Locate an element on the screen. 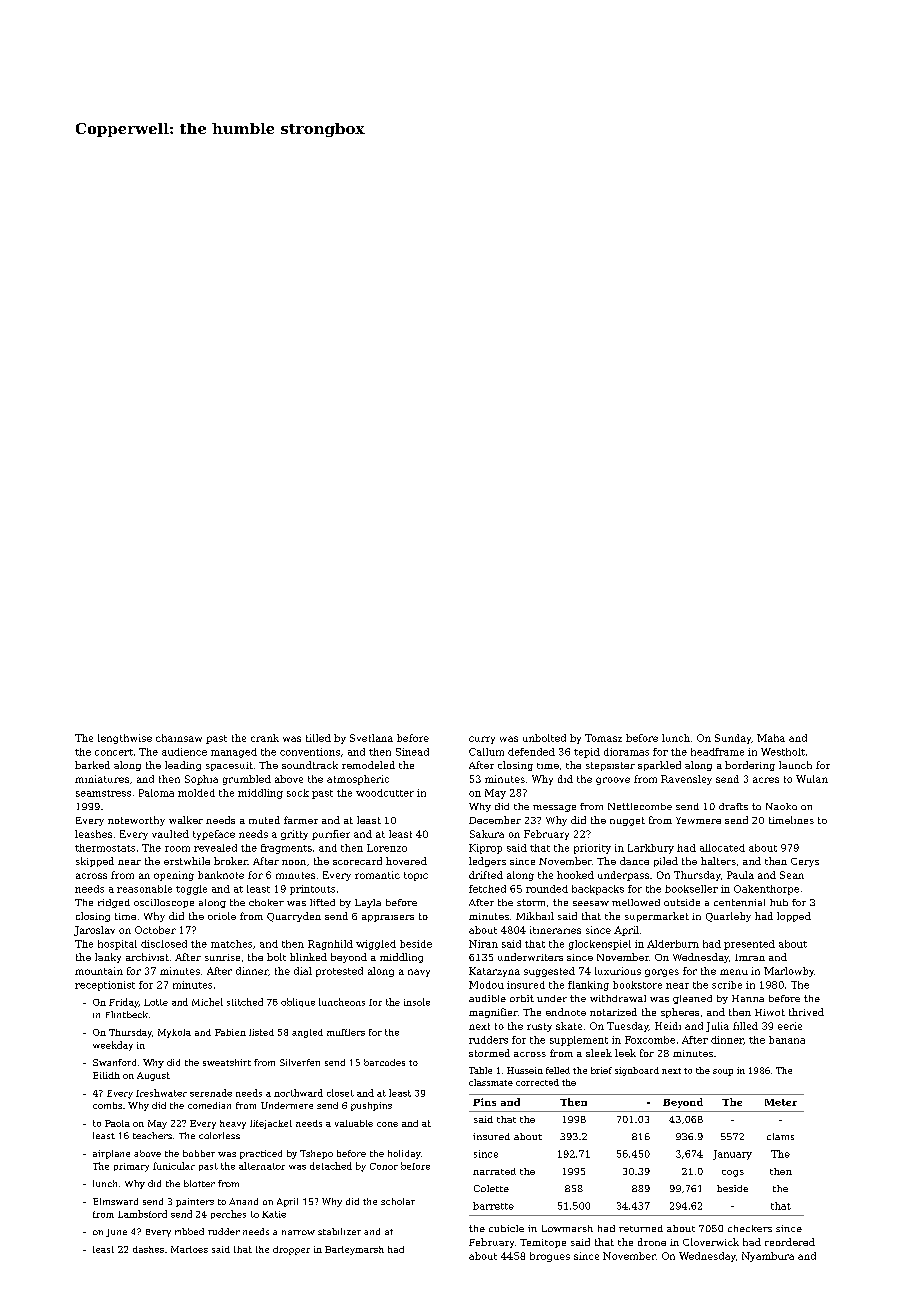 This screenshot has width=908, height=1316. ridged is located at coordinates (114, 903).
